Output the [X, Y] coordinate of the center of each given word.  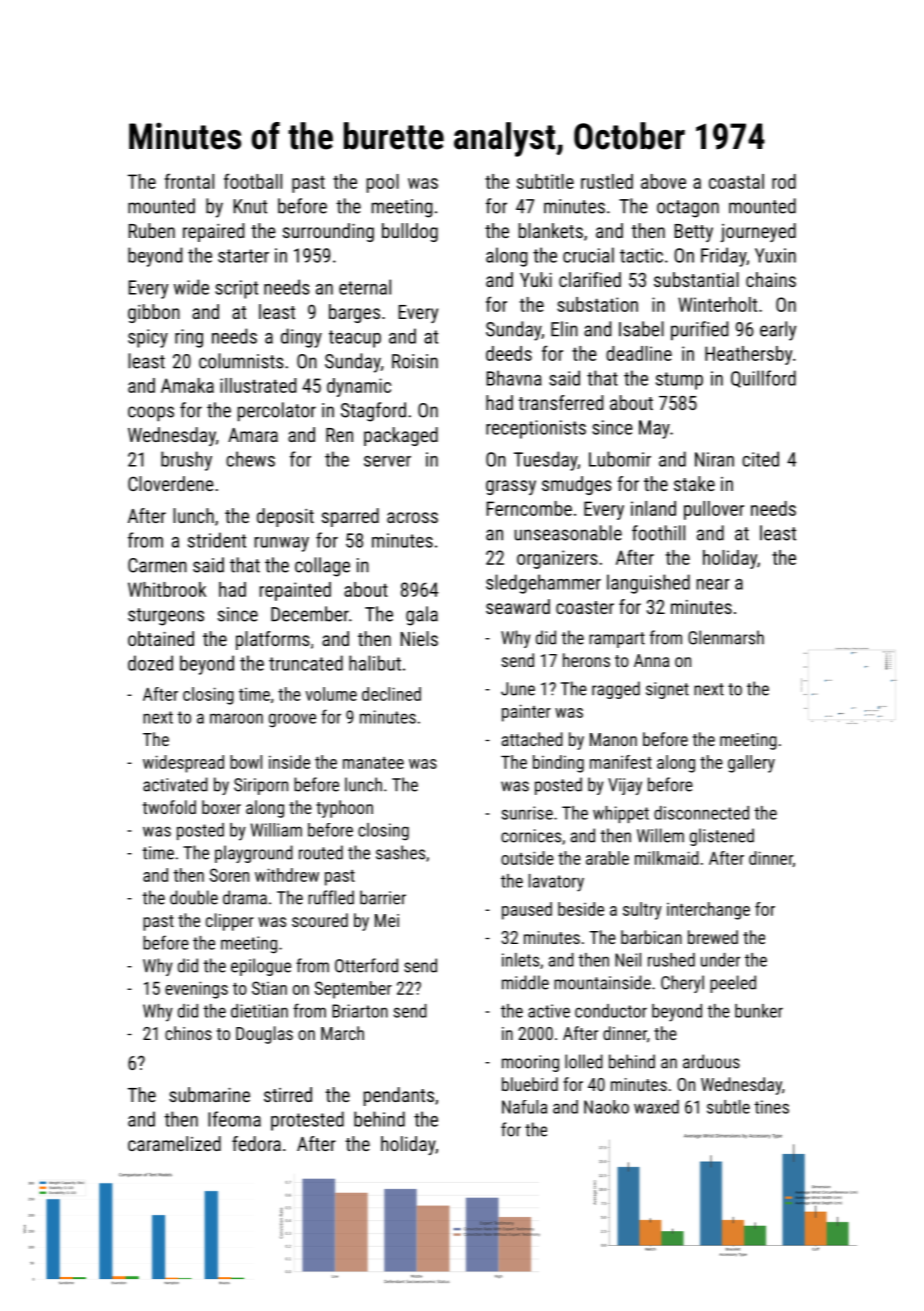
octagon [688, 209]
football [253, 181]
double [194, 897]
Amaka [187, 385]
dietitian [259, 1011]
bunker [759, 1011]
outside [527, 858]
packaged [401, 436]
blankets [551, 230]
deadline [639, 353]
